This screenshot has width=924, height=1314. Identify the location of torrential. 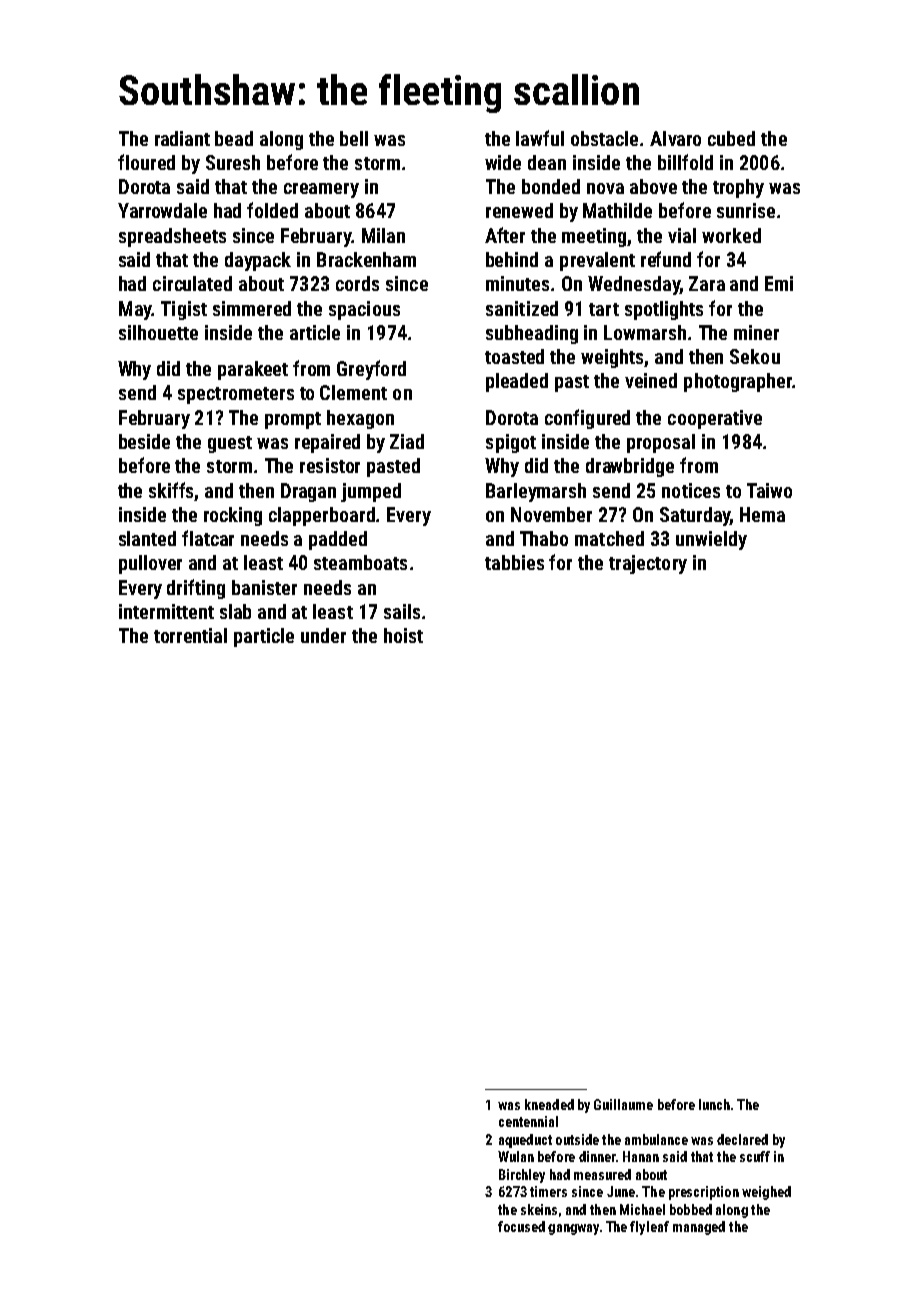
(190, 635).
